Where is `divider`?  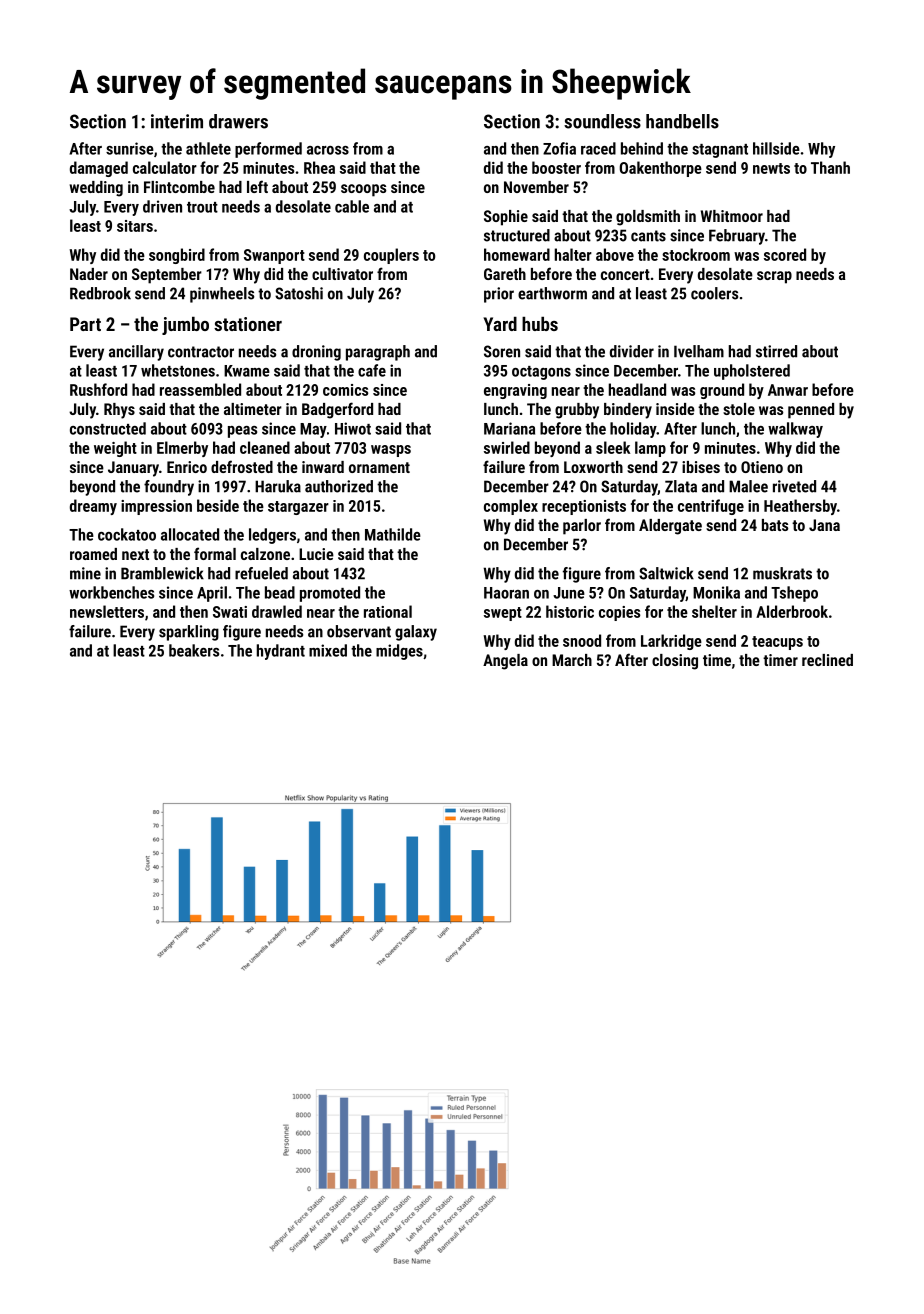
divider is located at coordinates (632, 351).
